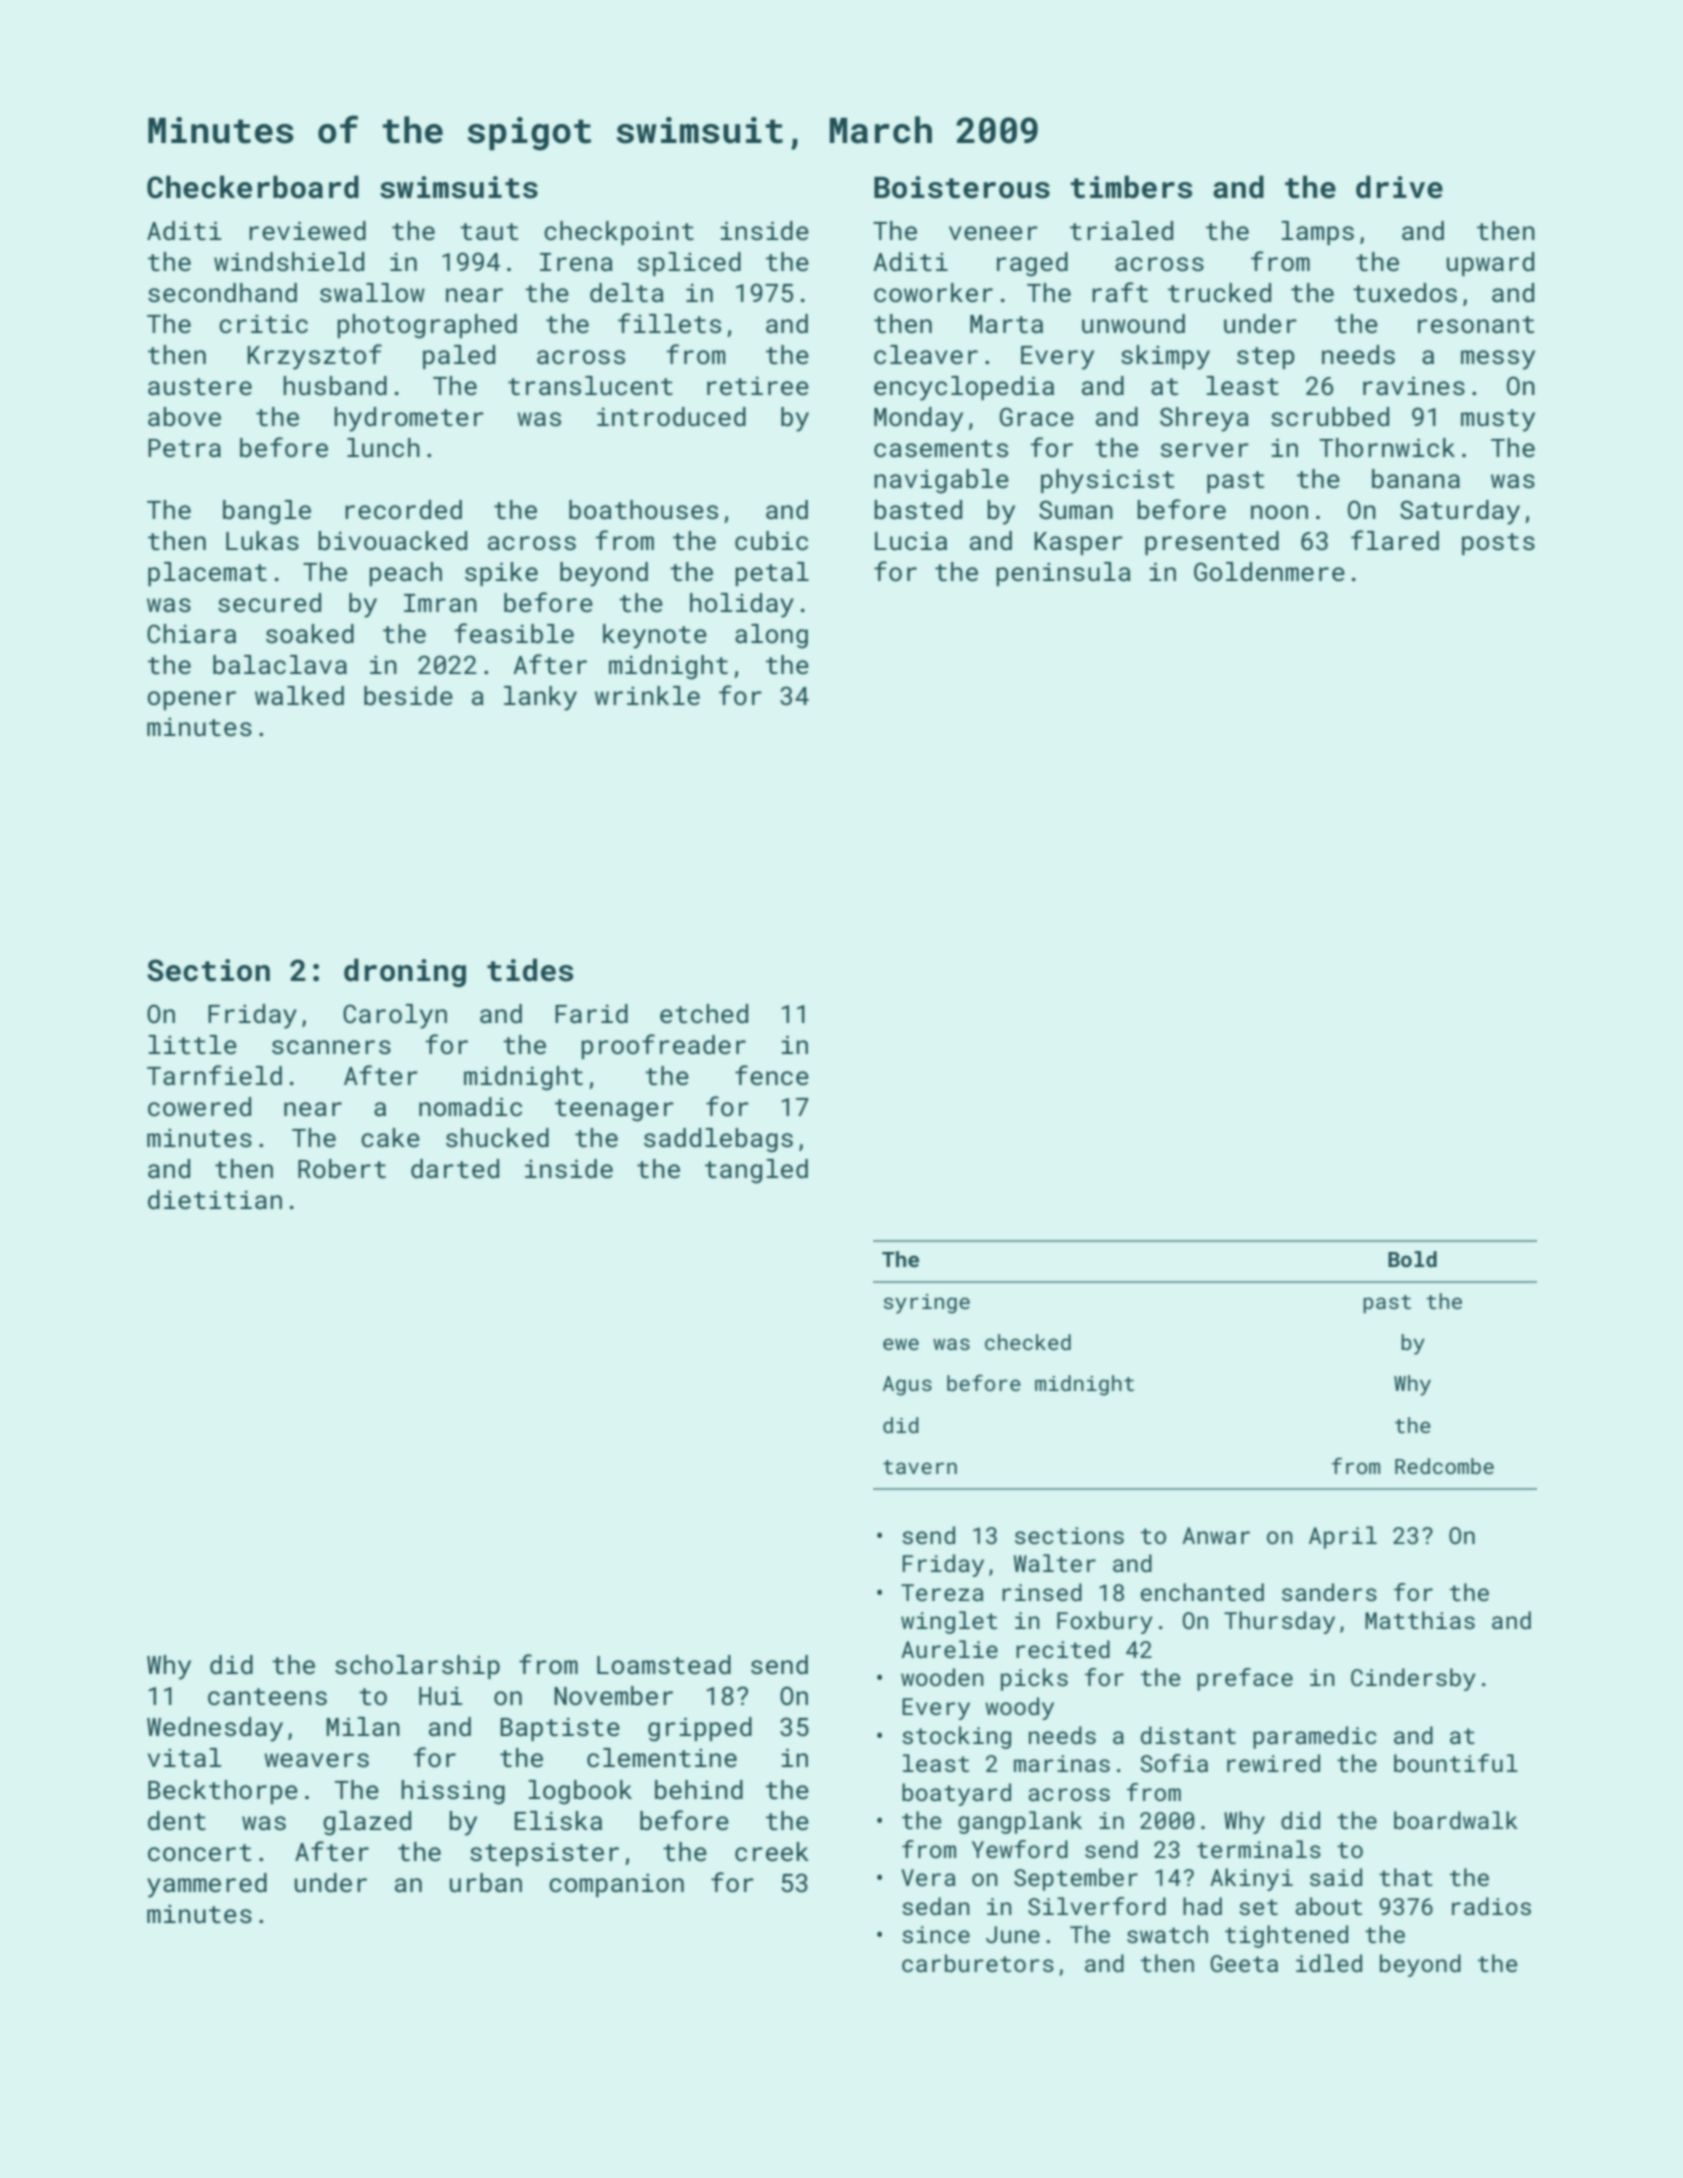 The image size is (1683, 2178). I want to click on windshield, so click(289, 261).
